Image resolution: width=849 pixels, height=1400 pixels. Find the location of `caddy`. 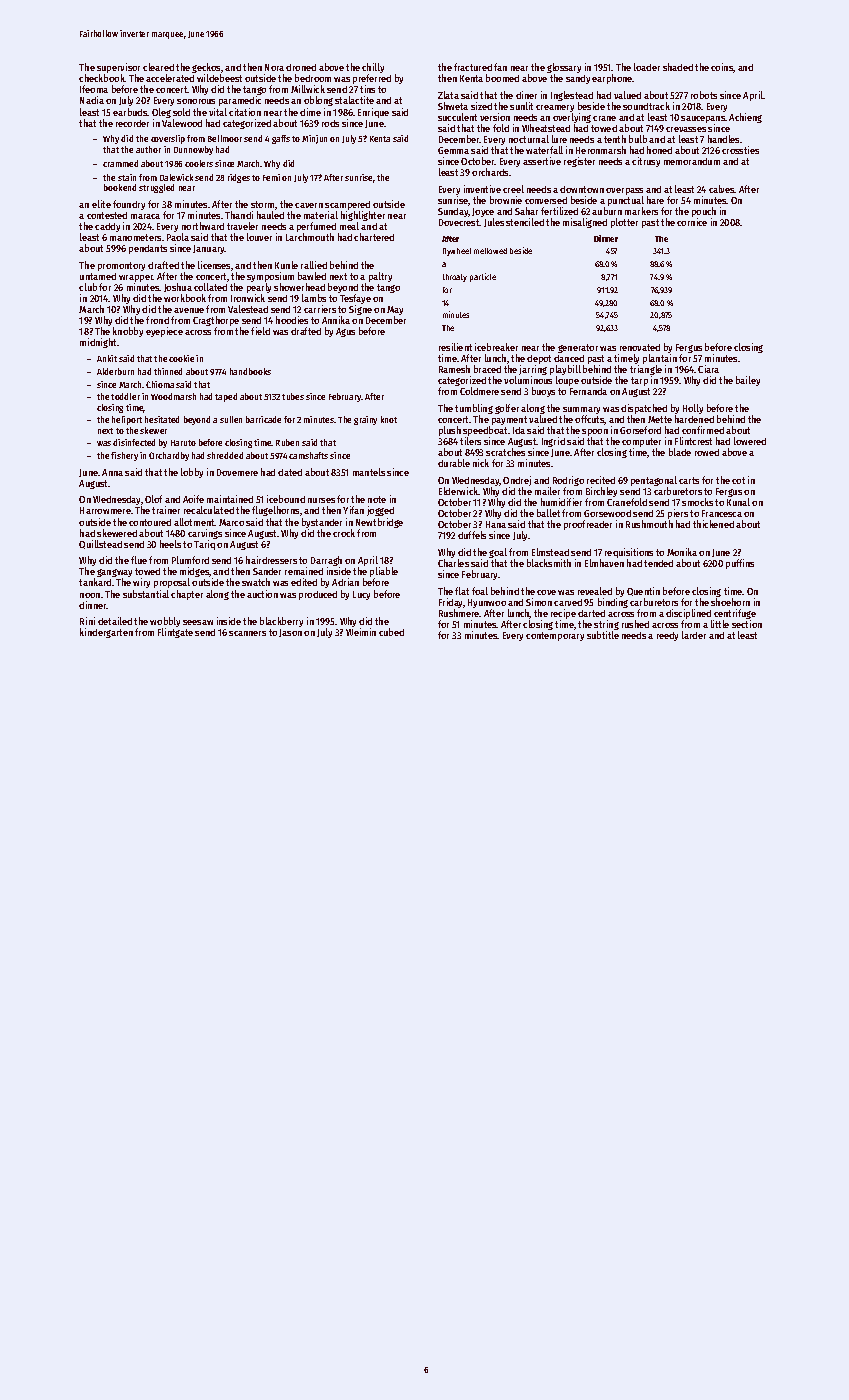

caddy is located at coordinates (107, 227).
